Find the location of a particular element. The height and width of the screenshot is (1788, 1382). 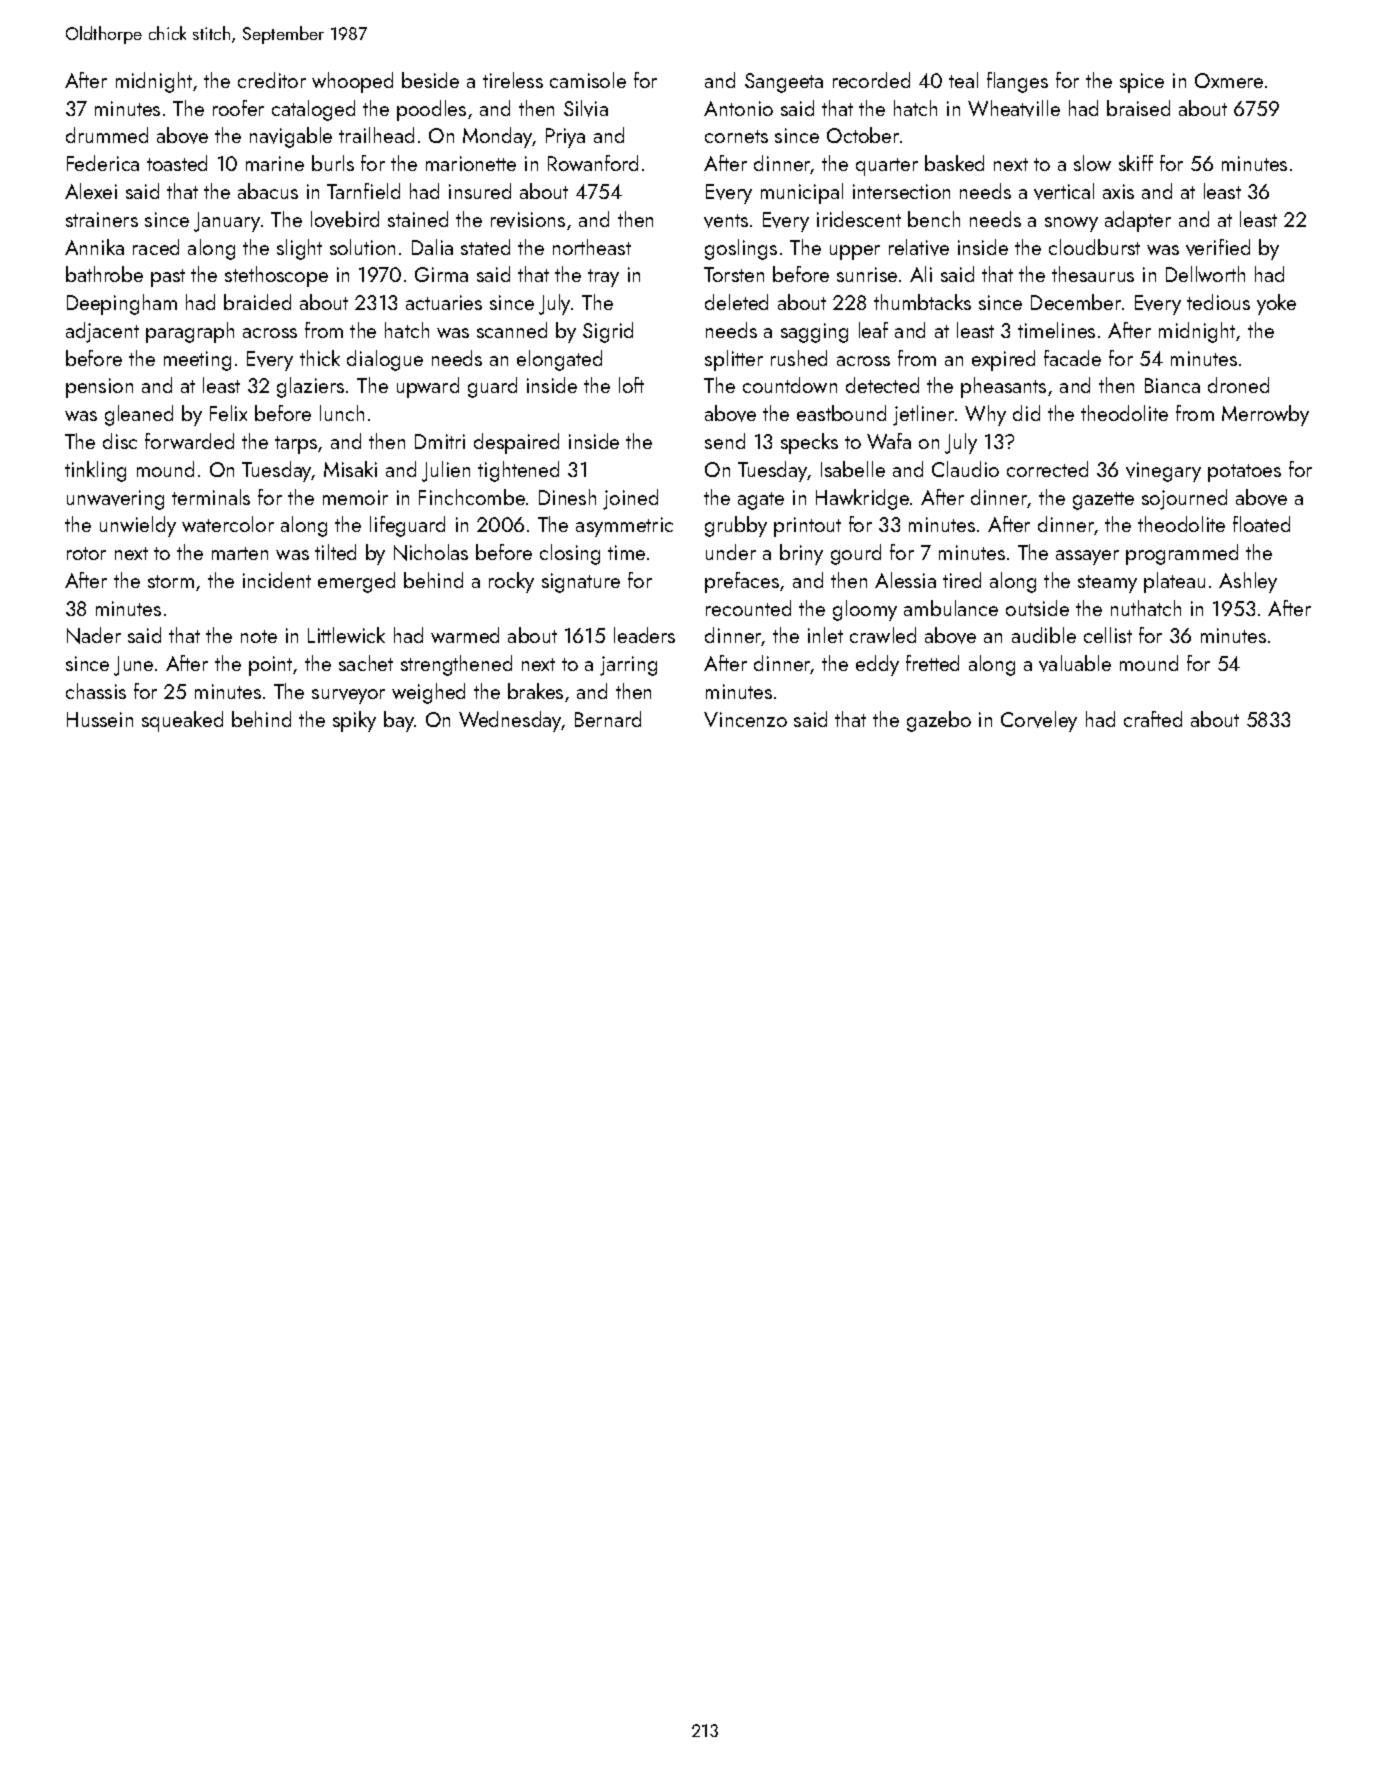

adjacent is located at coordinates (102, 332).
